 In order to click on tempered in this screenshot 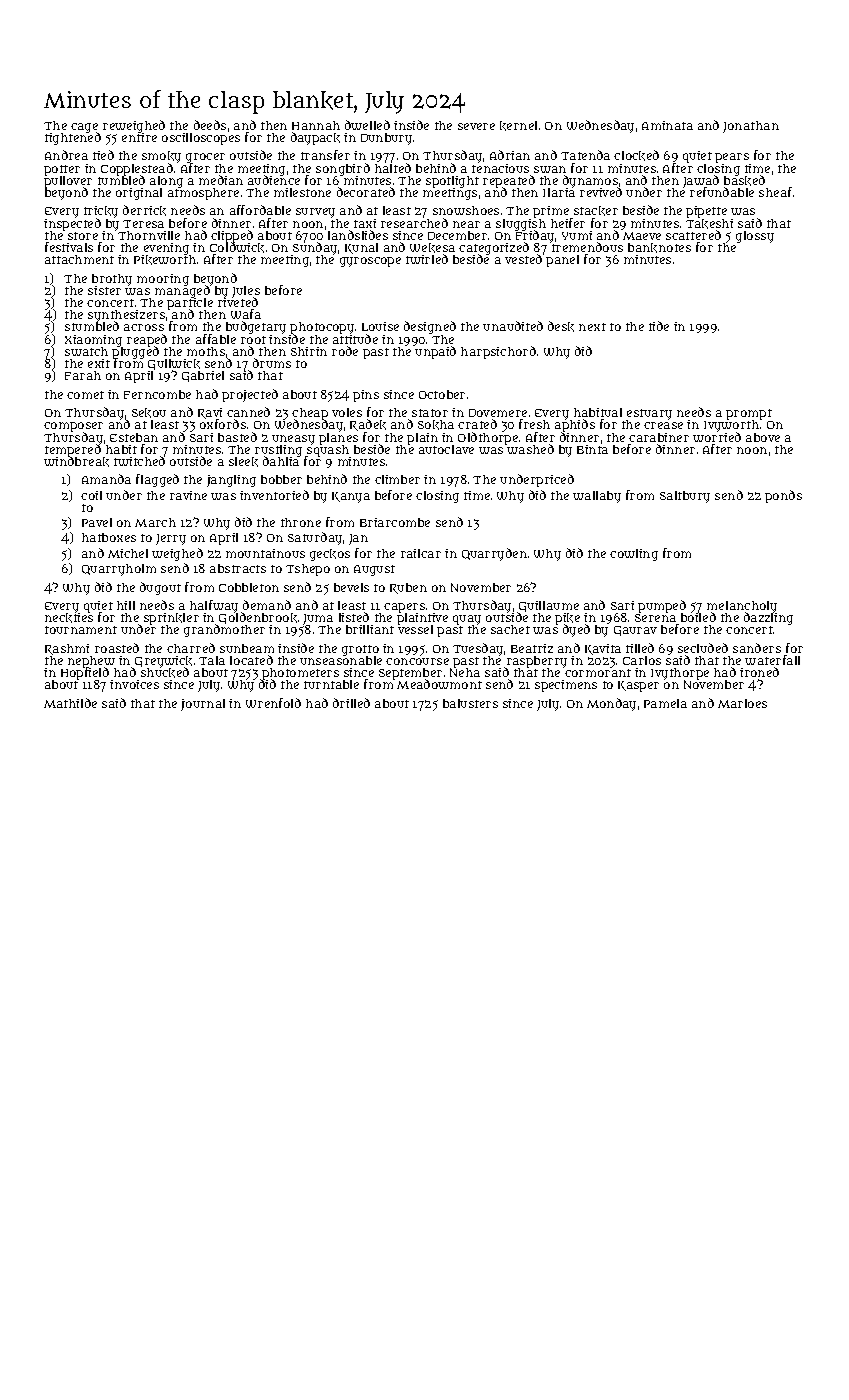, I will do `click(73, 451)`.
